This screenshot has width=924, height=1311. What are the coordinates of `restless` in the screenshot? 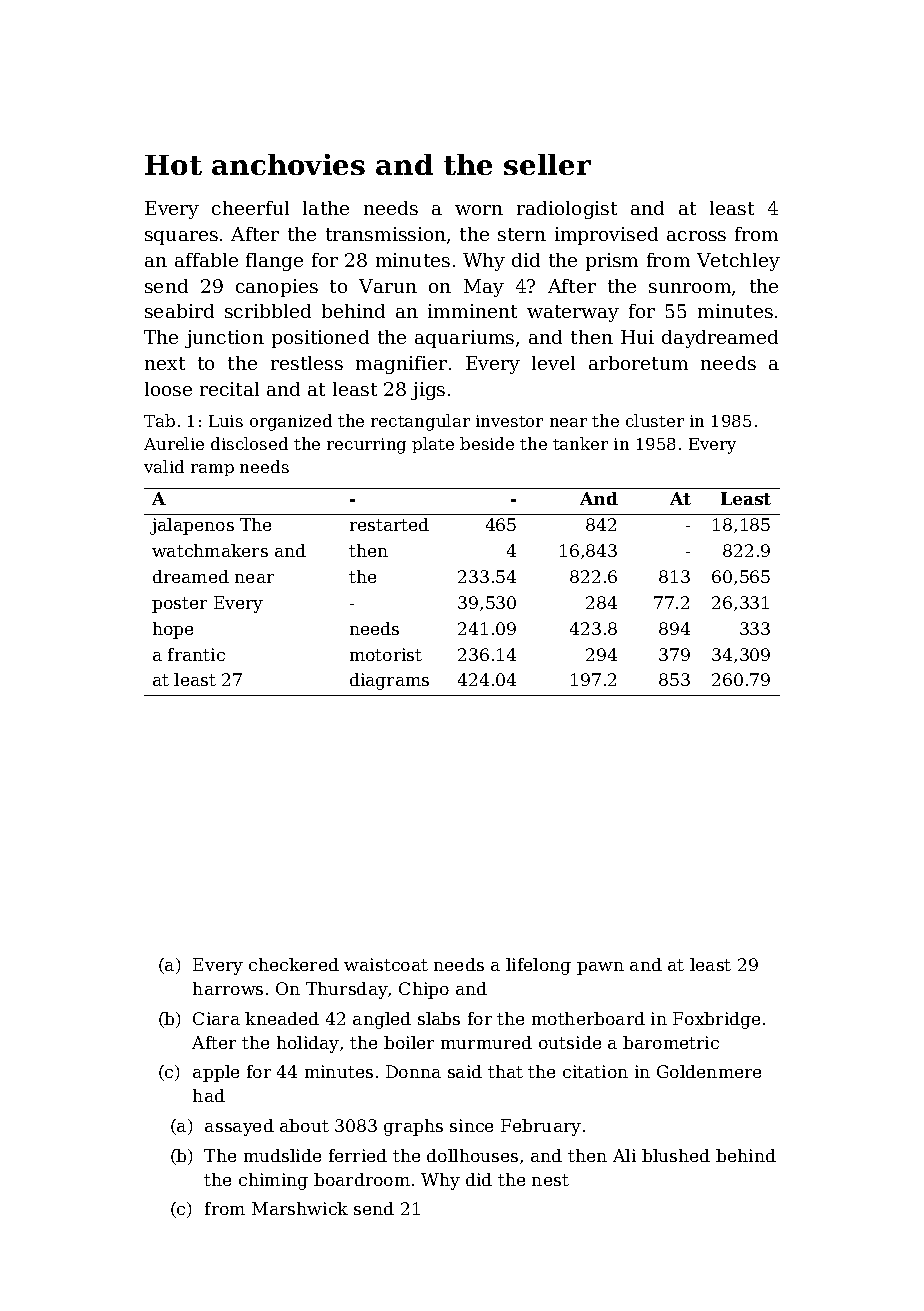 It's located at (307, 363).
